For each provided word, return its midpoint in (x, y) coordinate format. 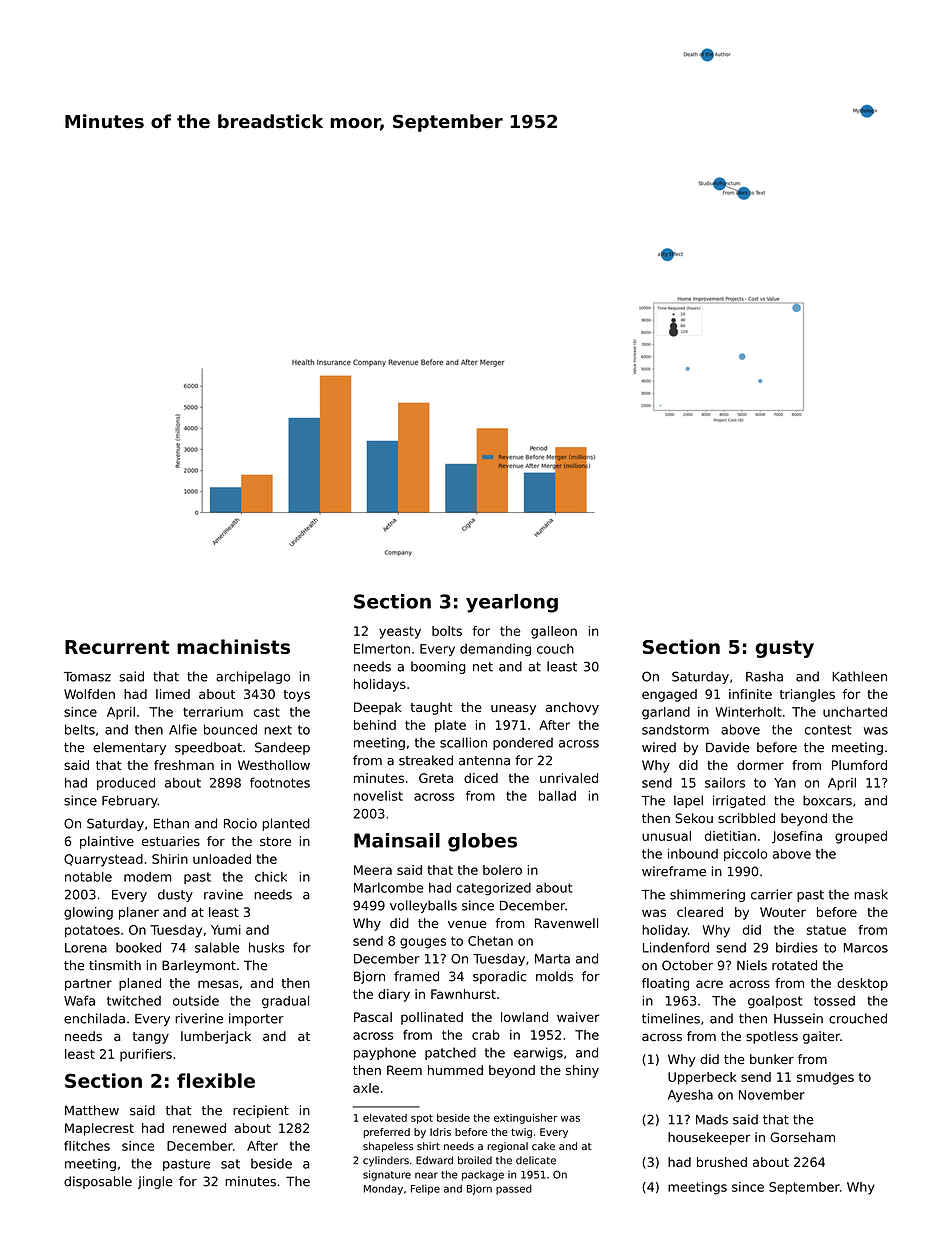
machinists (233, 646)
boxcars (827, 800)
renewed (199, 1128)
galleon (554, 632)
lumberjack (216, 1037)
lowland (524, 1017)
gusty (784, 649)
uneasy (513, 709)
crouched (858, 1018)
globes (482, 842)
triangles (807, 695)
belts (80, 729)
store (275, 841)
